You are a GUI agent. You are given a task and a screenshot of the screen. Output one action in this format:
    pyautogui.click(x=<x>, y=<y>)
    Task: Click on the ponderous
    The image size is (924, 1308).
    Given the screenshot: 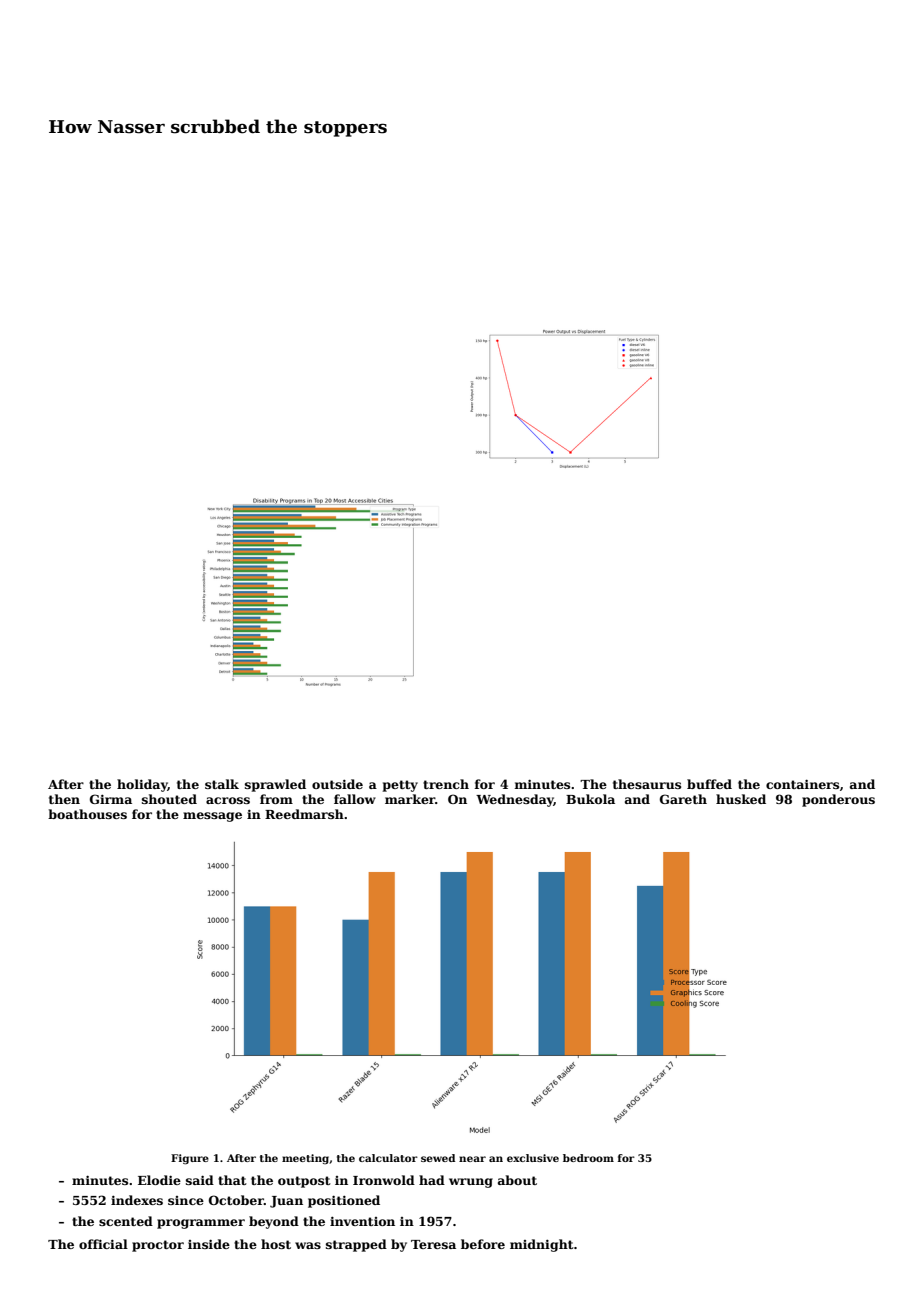 What is the action you would take?
    pyautogui.click(x=838, y=800)
